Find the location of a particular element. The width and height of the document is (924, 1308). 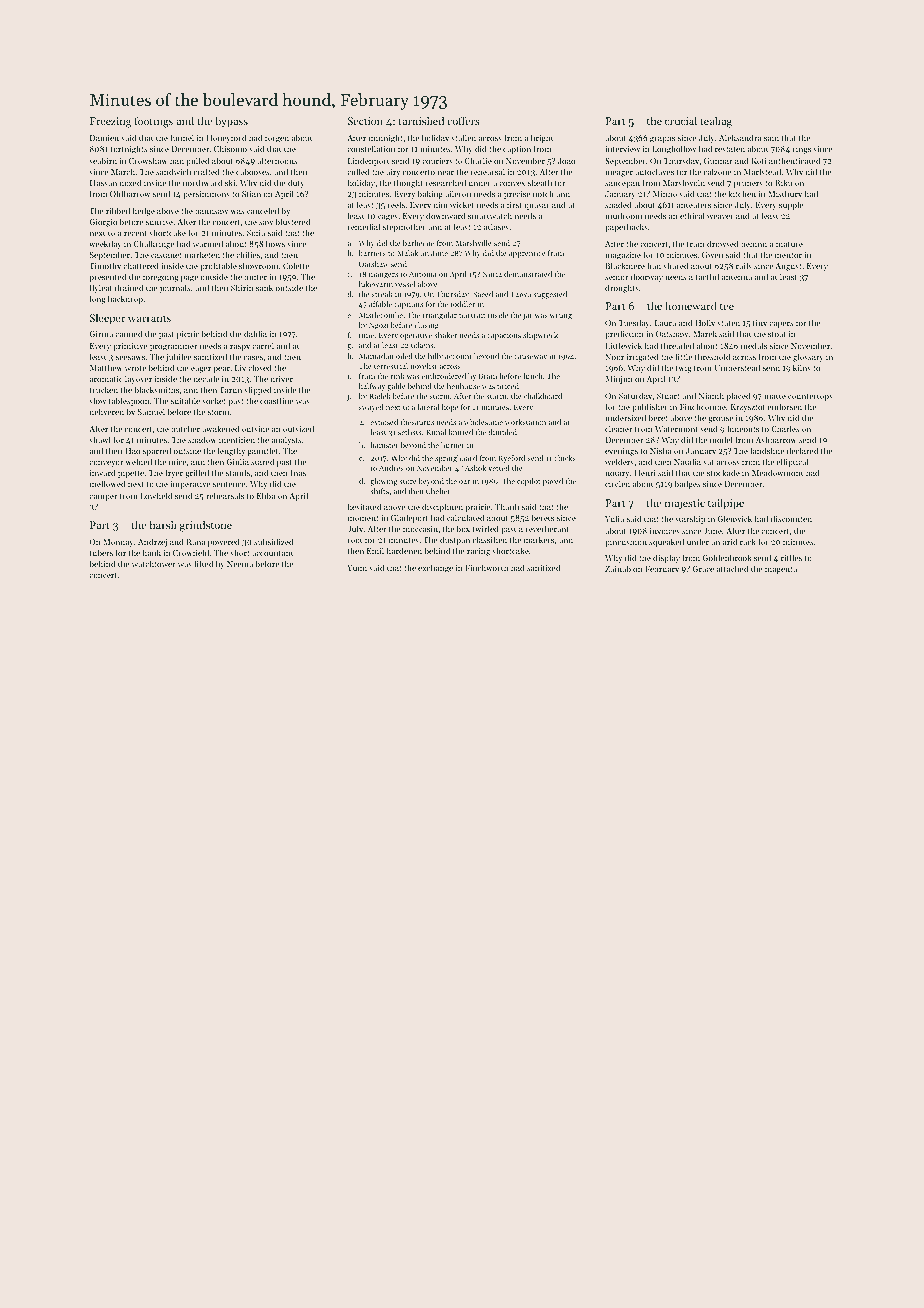

supple is located at coordinates (791, 205).
